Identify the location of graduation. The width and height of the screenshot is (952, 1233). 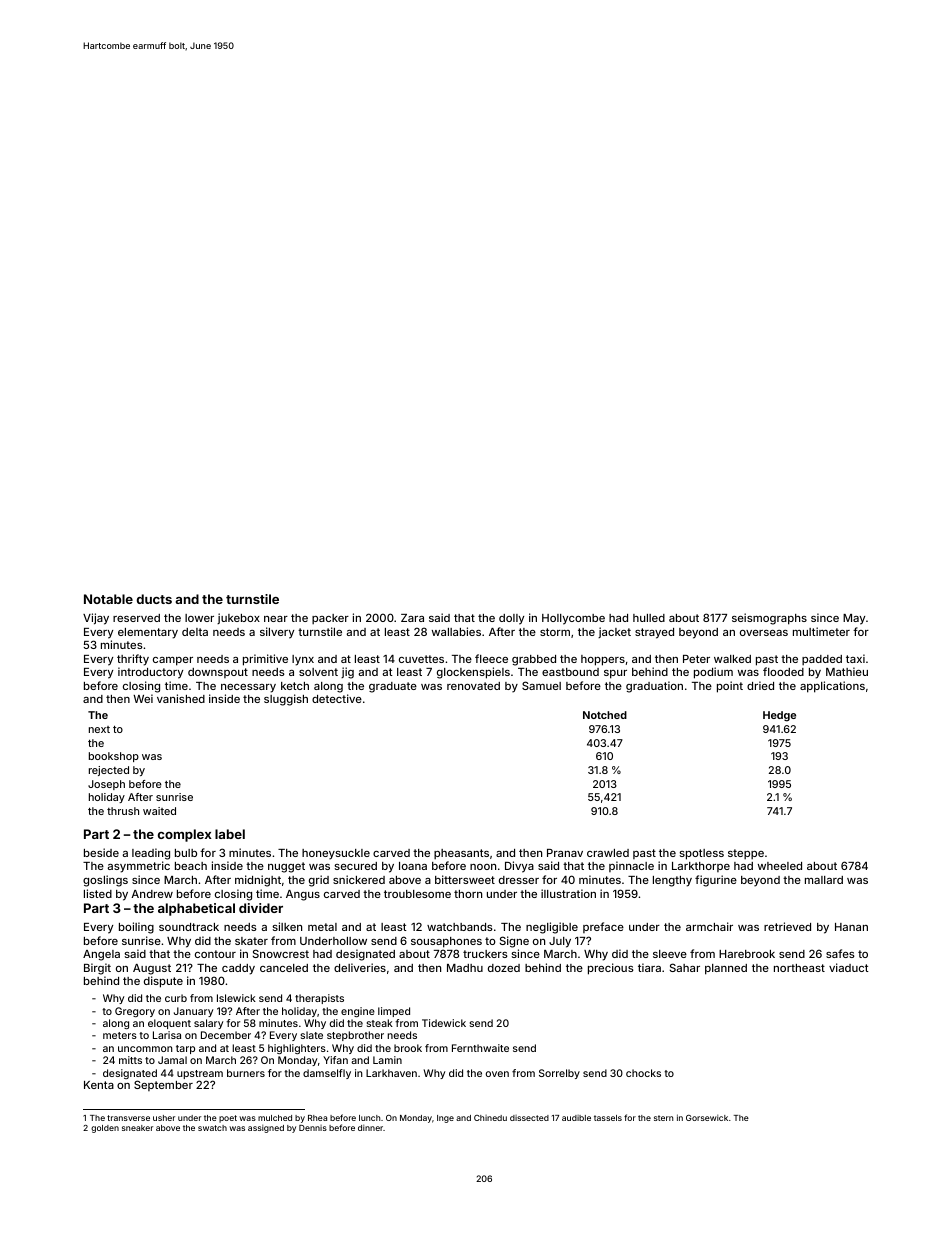
(654, 687).
